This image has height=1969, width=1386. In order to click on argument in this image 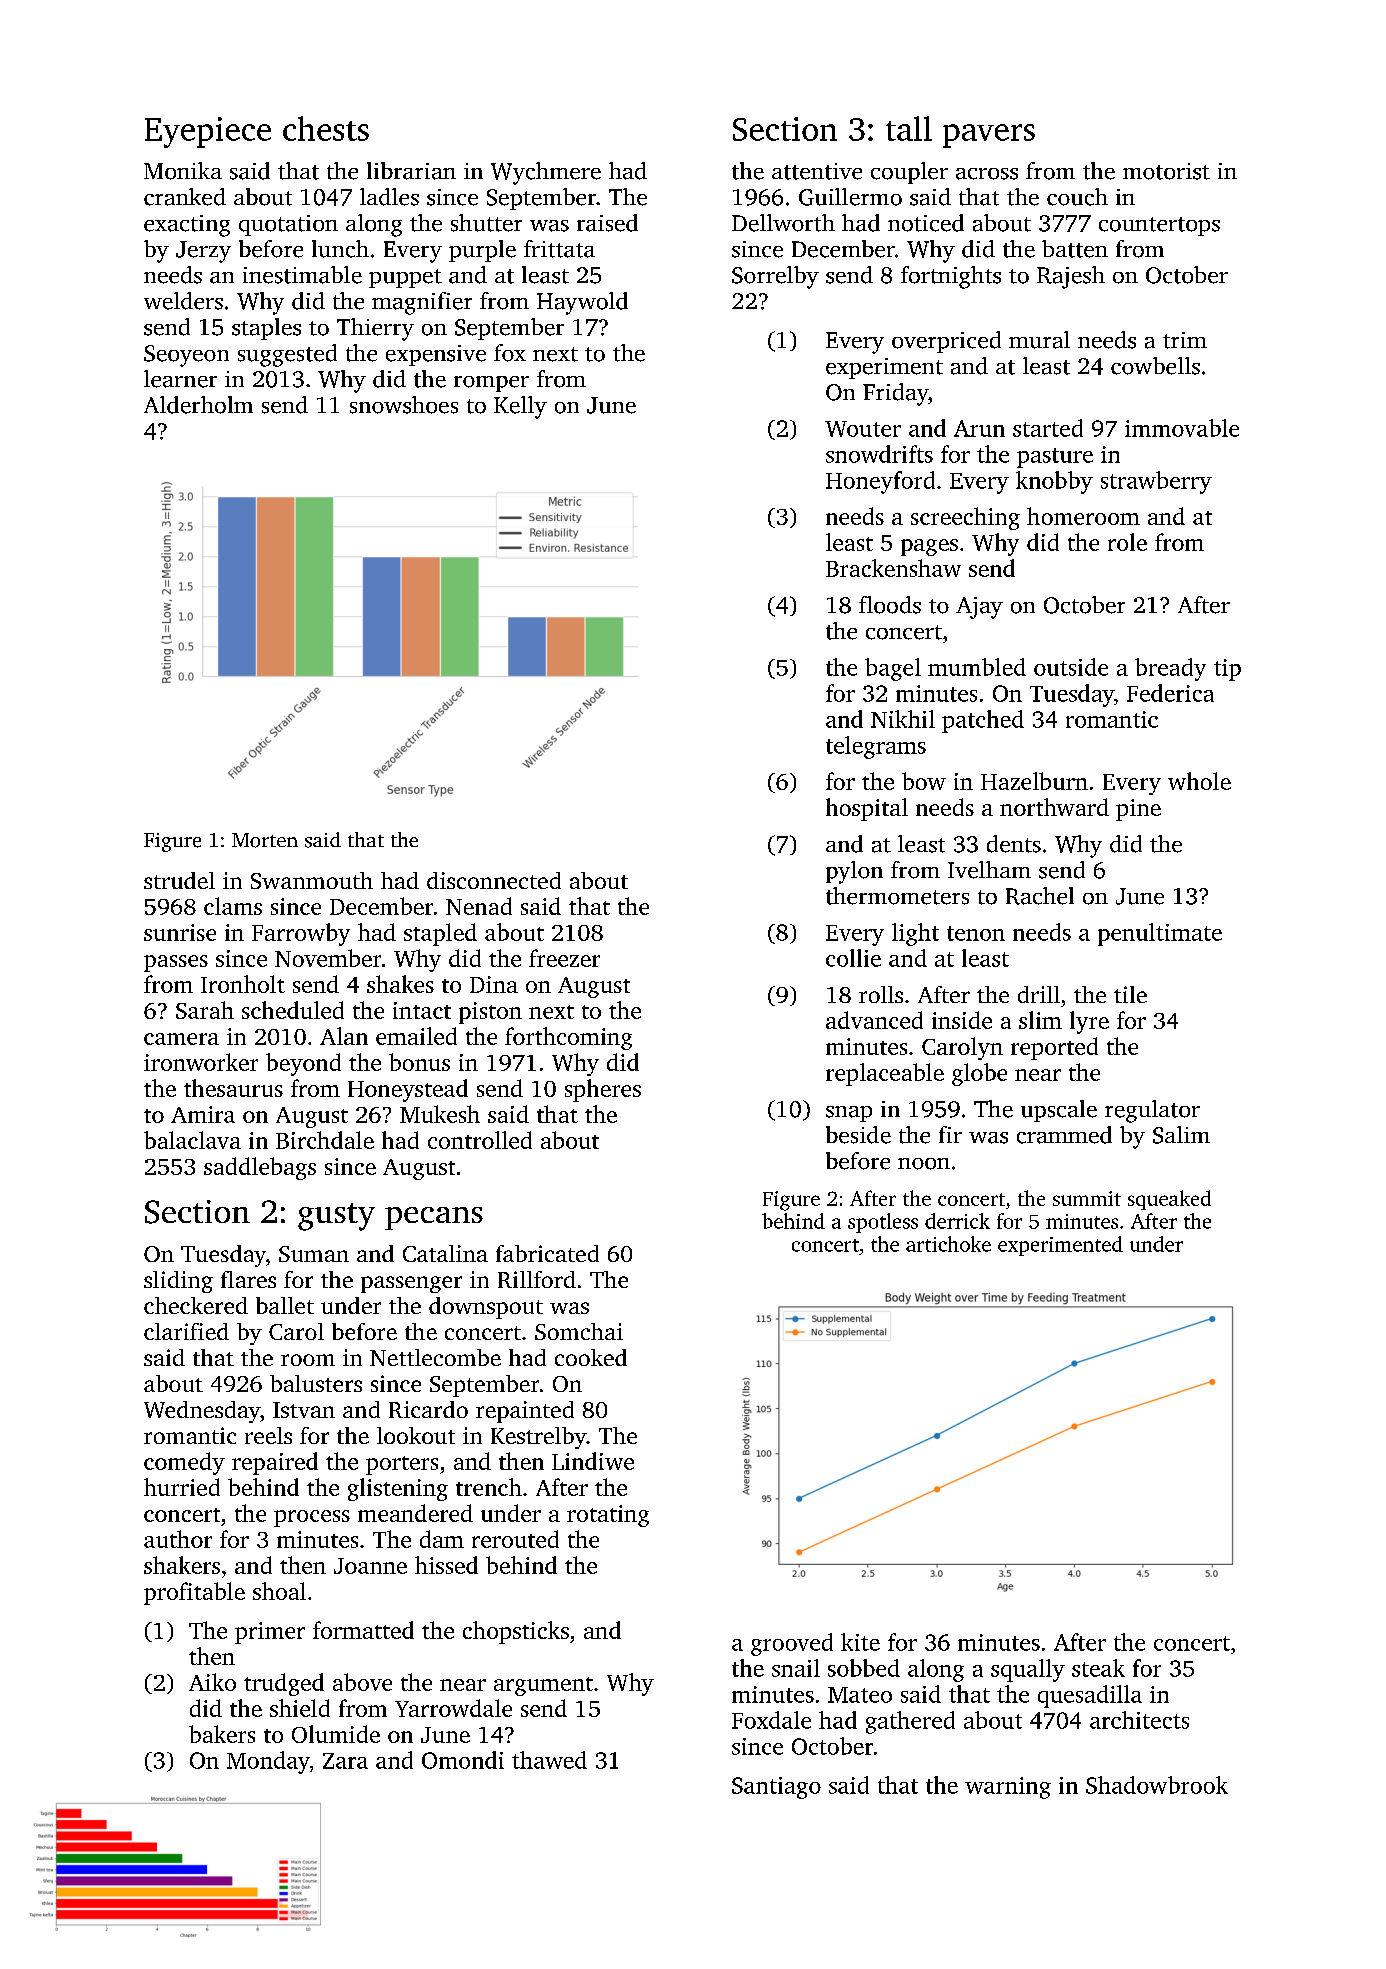, I will do `click(543, 1686)`.
